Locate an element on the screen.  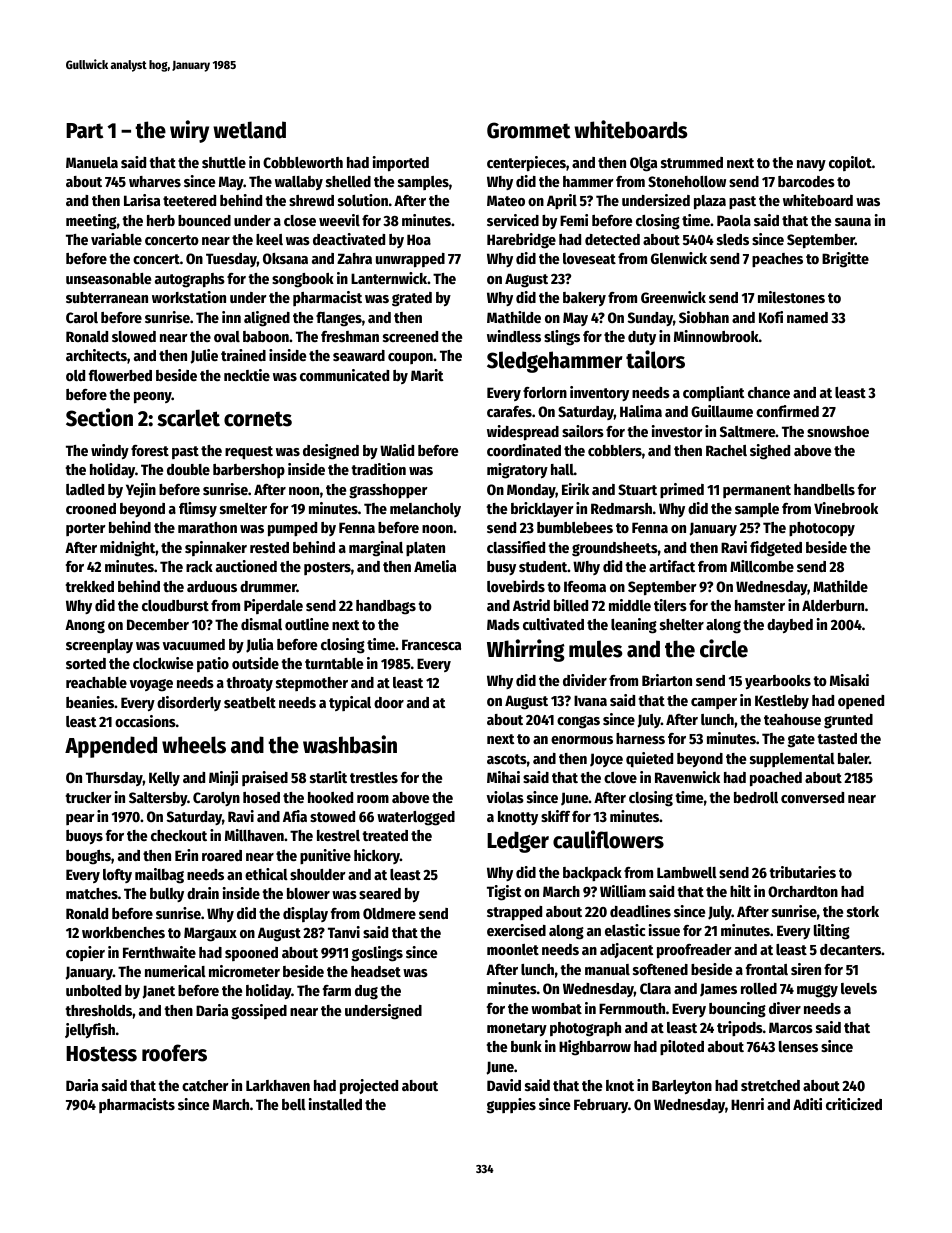
Alderburn is located at coordinates (833, 605).
